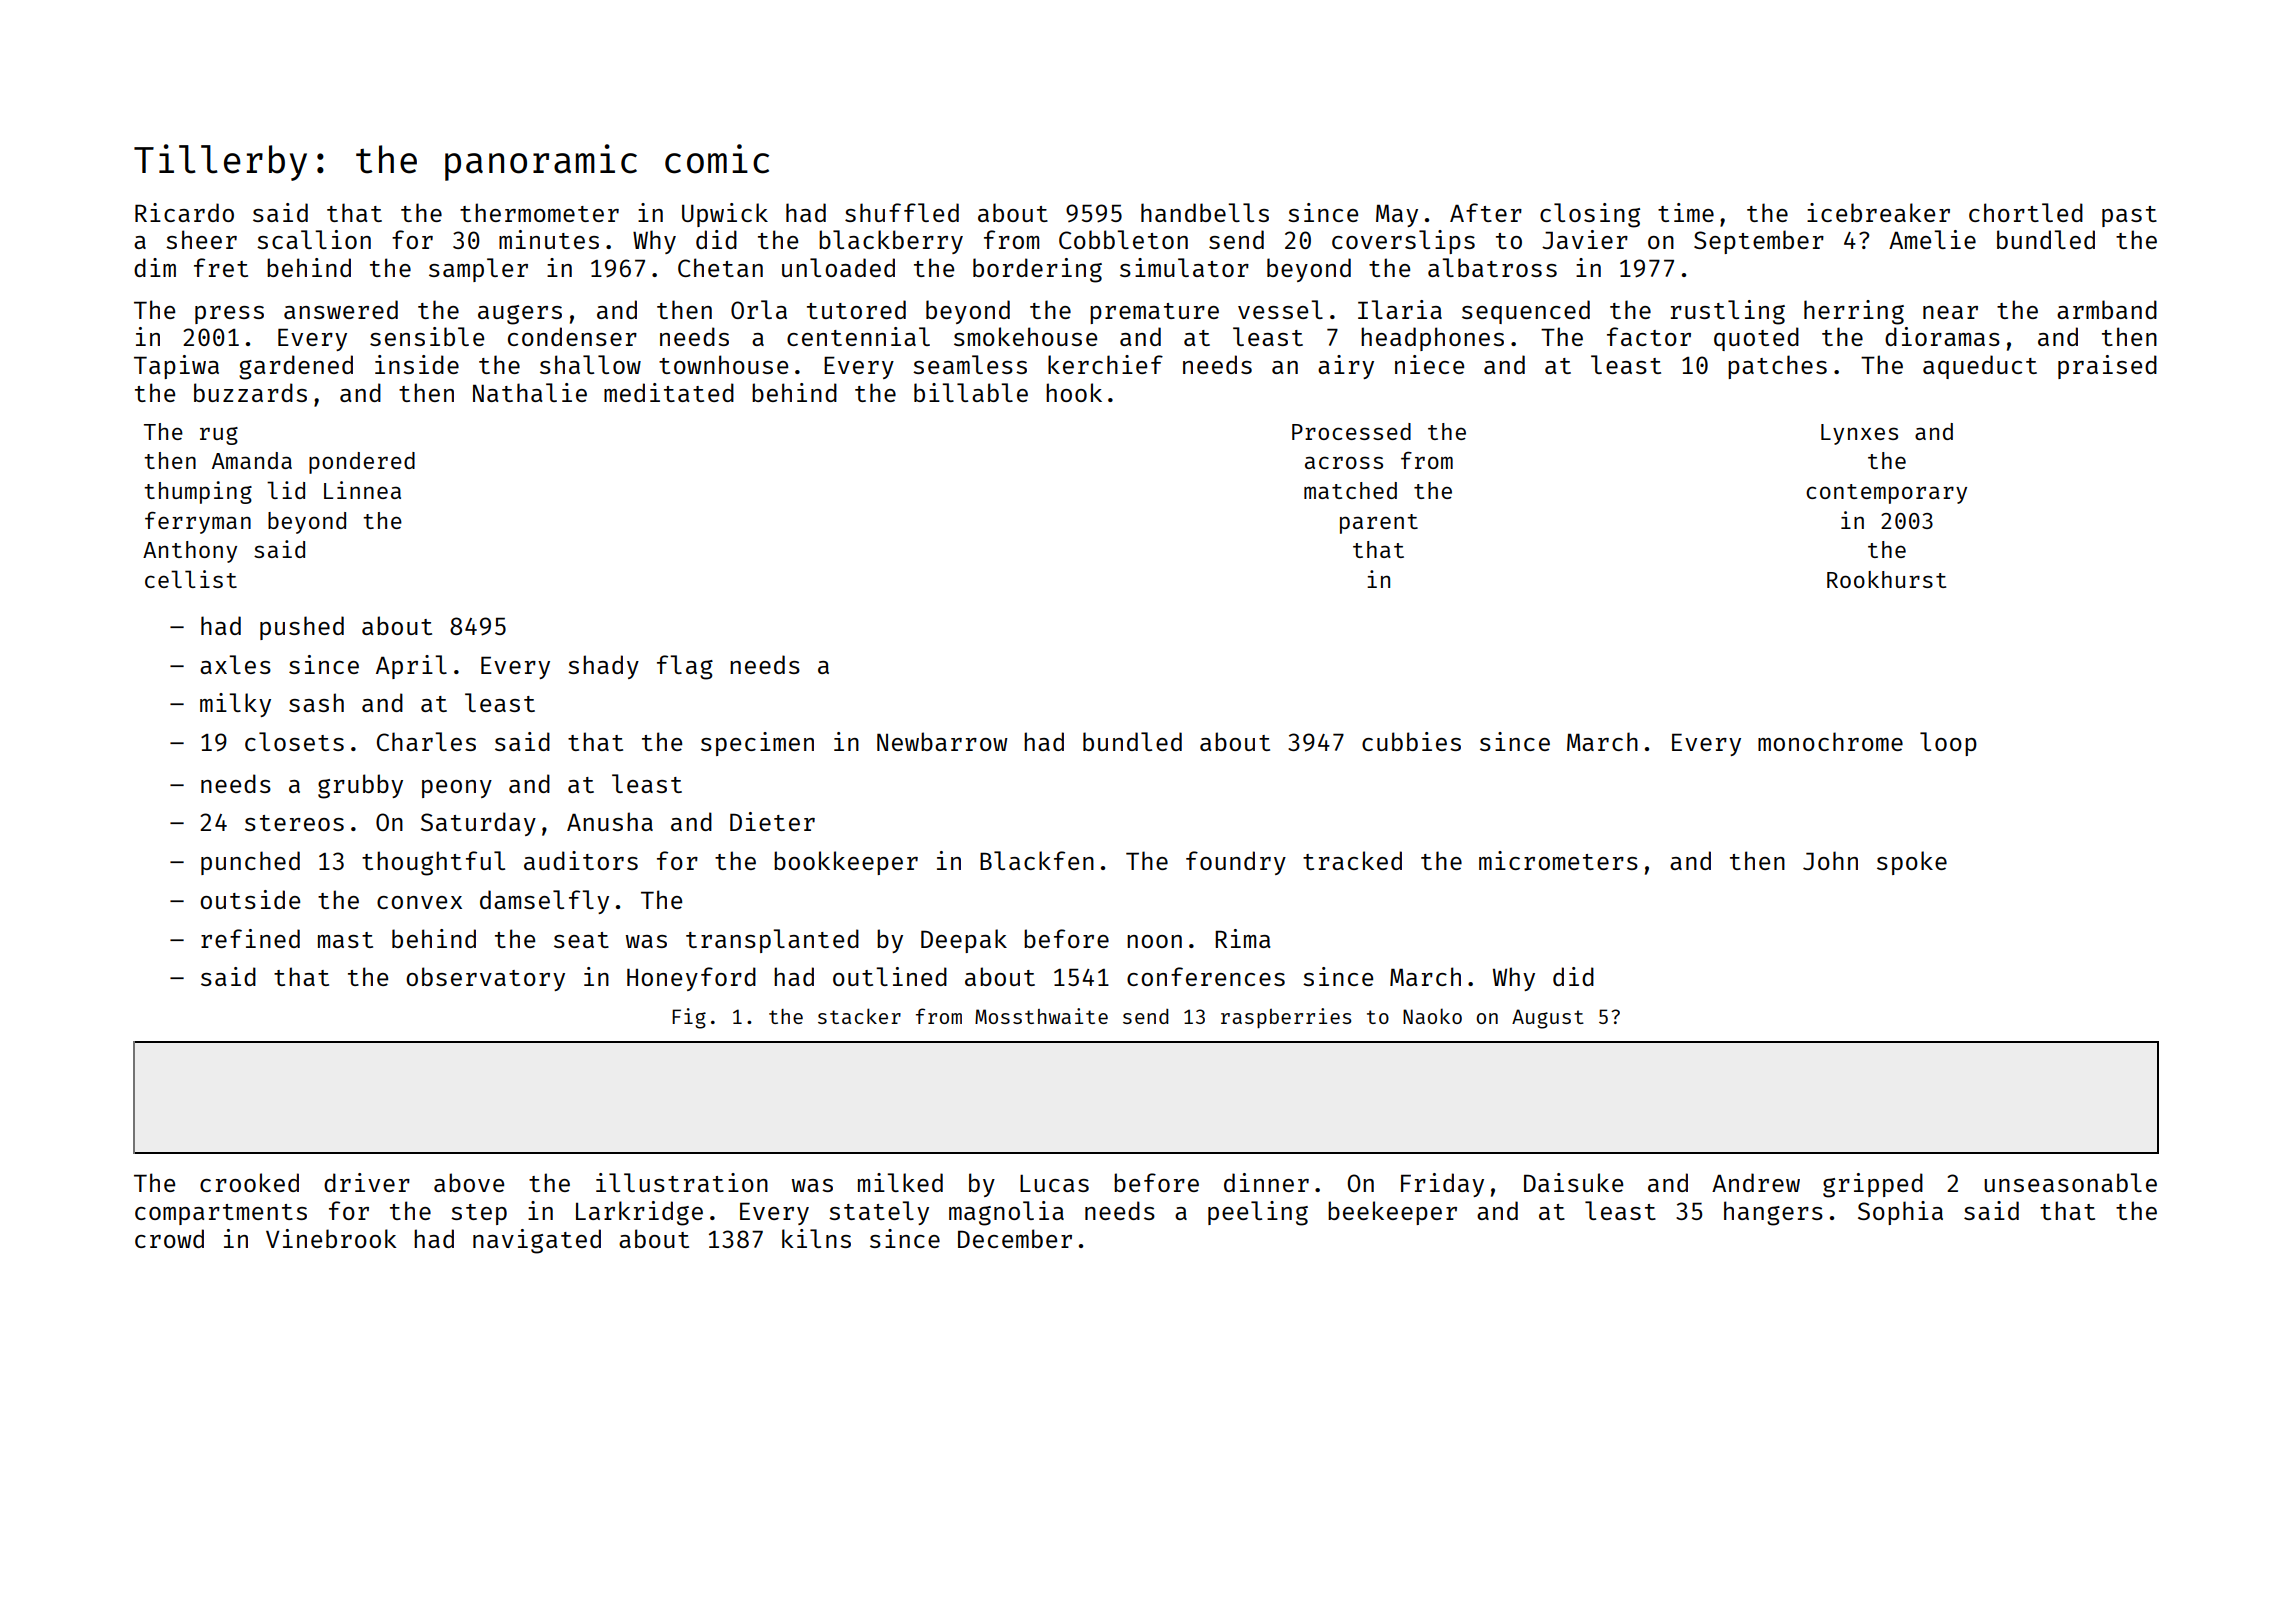 The height and width of the image is (1620, 2292). Describe the element at coordinates (249, 1182) in the image. I see `crooked` at that location.
